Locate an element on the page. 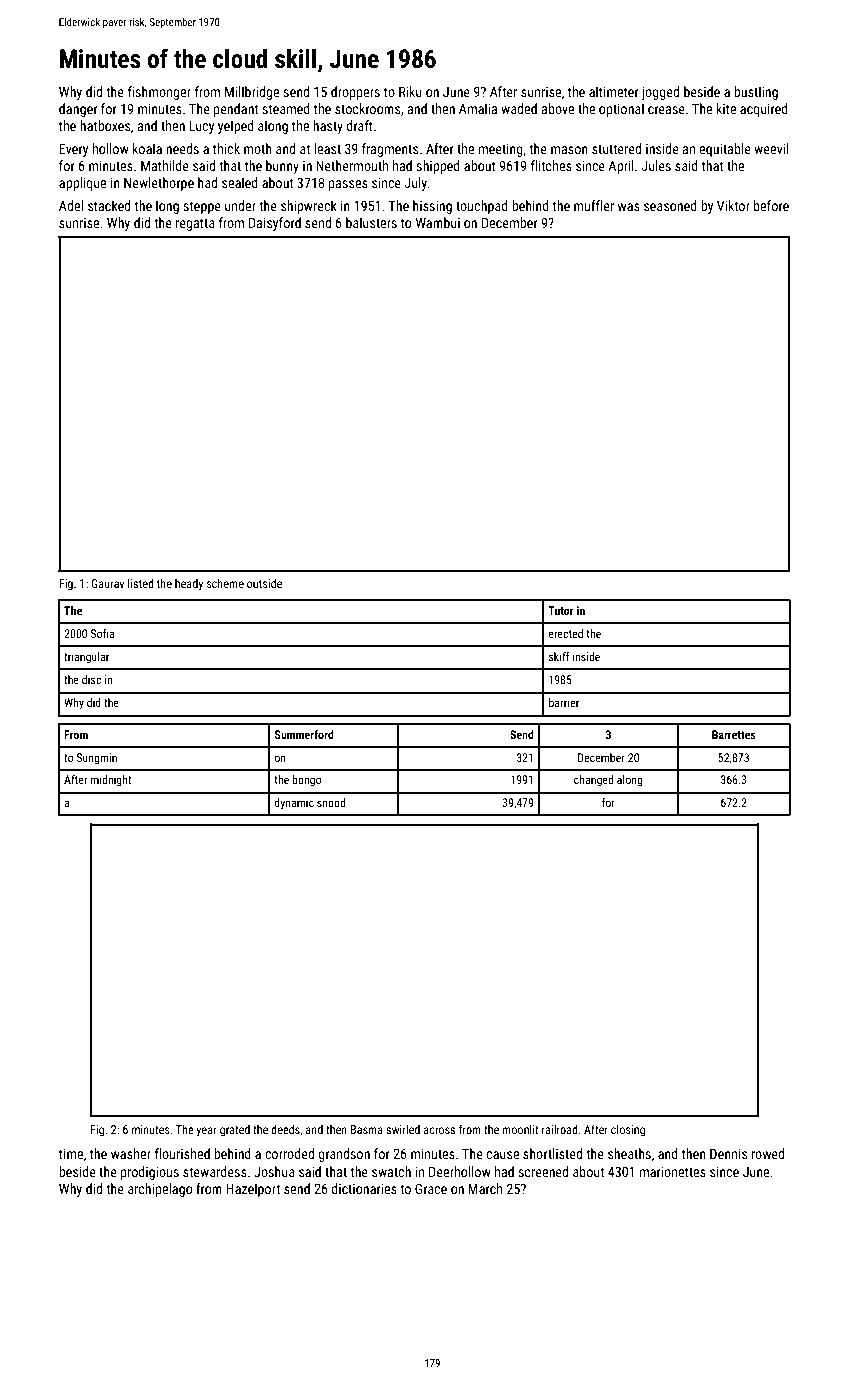 The width and height of the document is (849, 1400). washer is located at coordinates (131, 1153).
